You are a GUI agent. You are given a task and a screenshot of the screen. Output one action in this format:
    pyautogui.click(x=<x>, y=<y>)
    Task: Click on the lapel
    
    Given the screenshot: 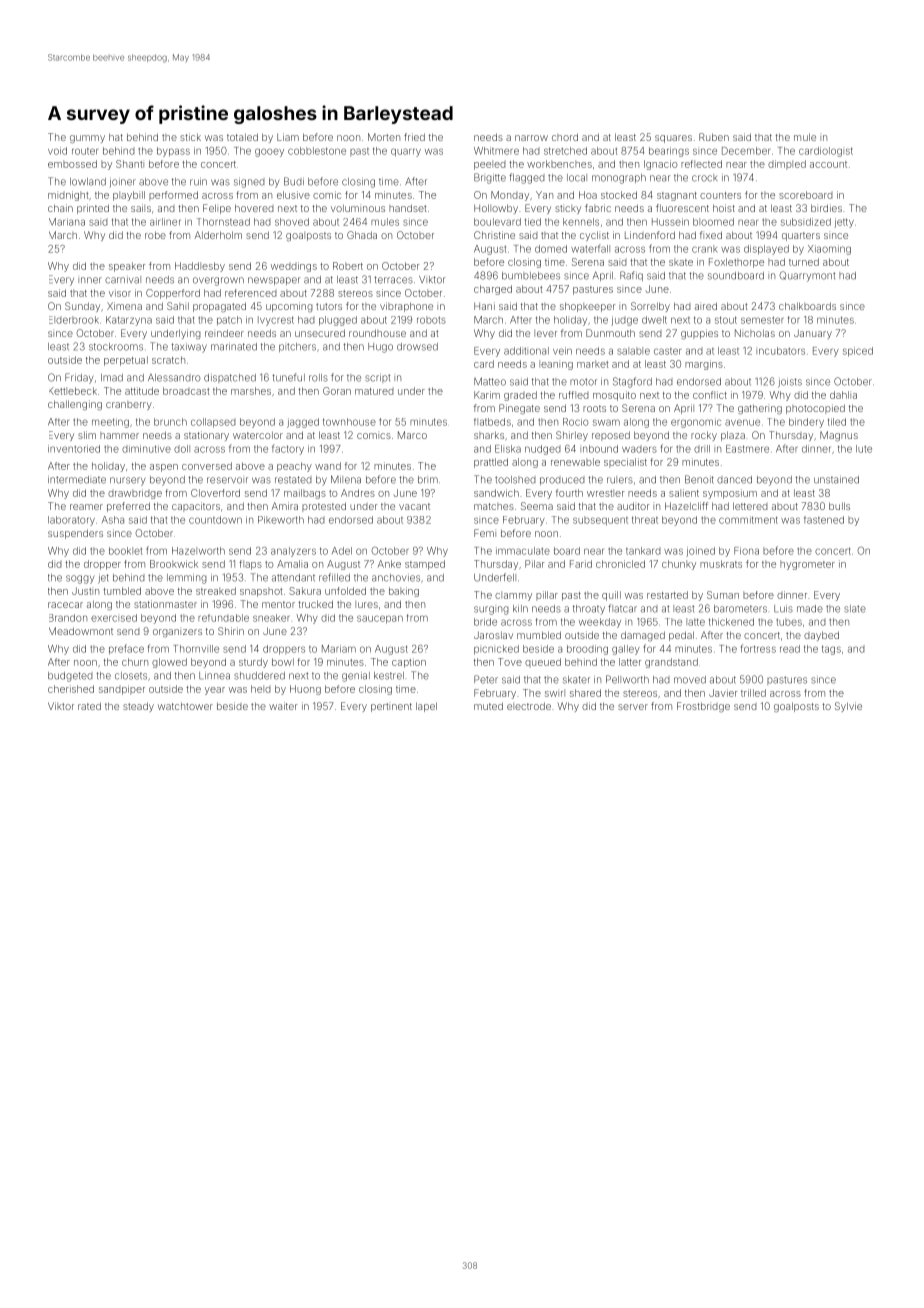 What is the action you would take?
    pyautogui.click(x=426, y=707)
